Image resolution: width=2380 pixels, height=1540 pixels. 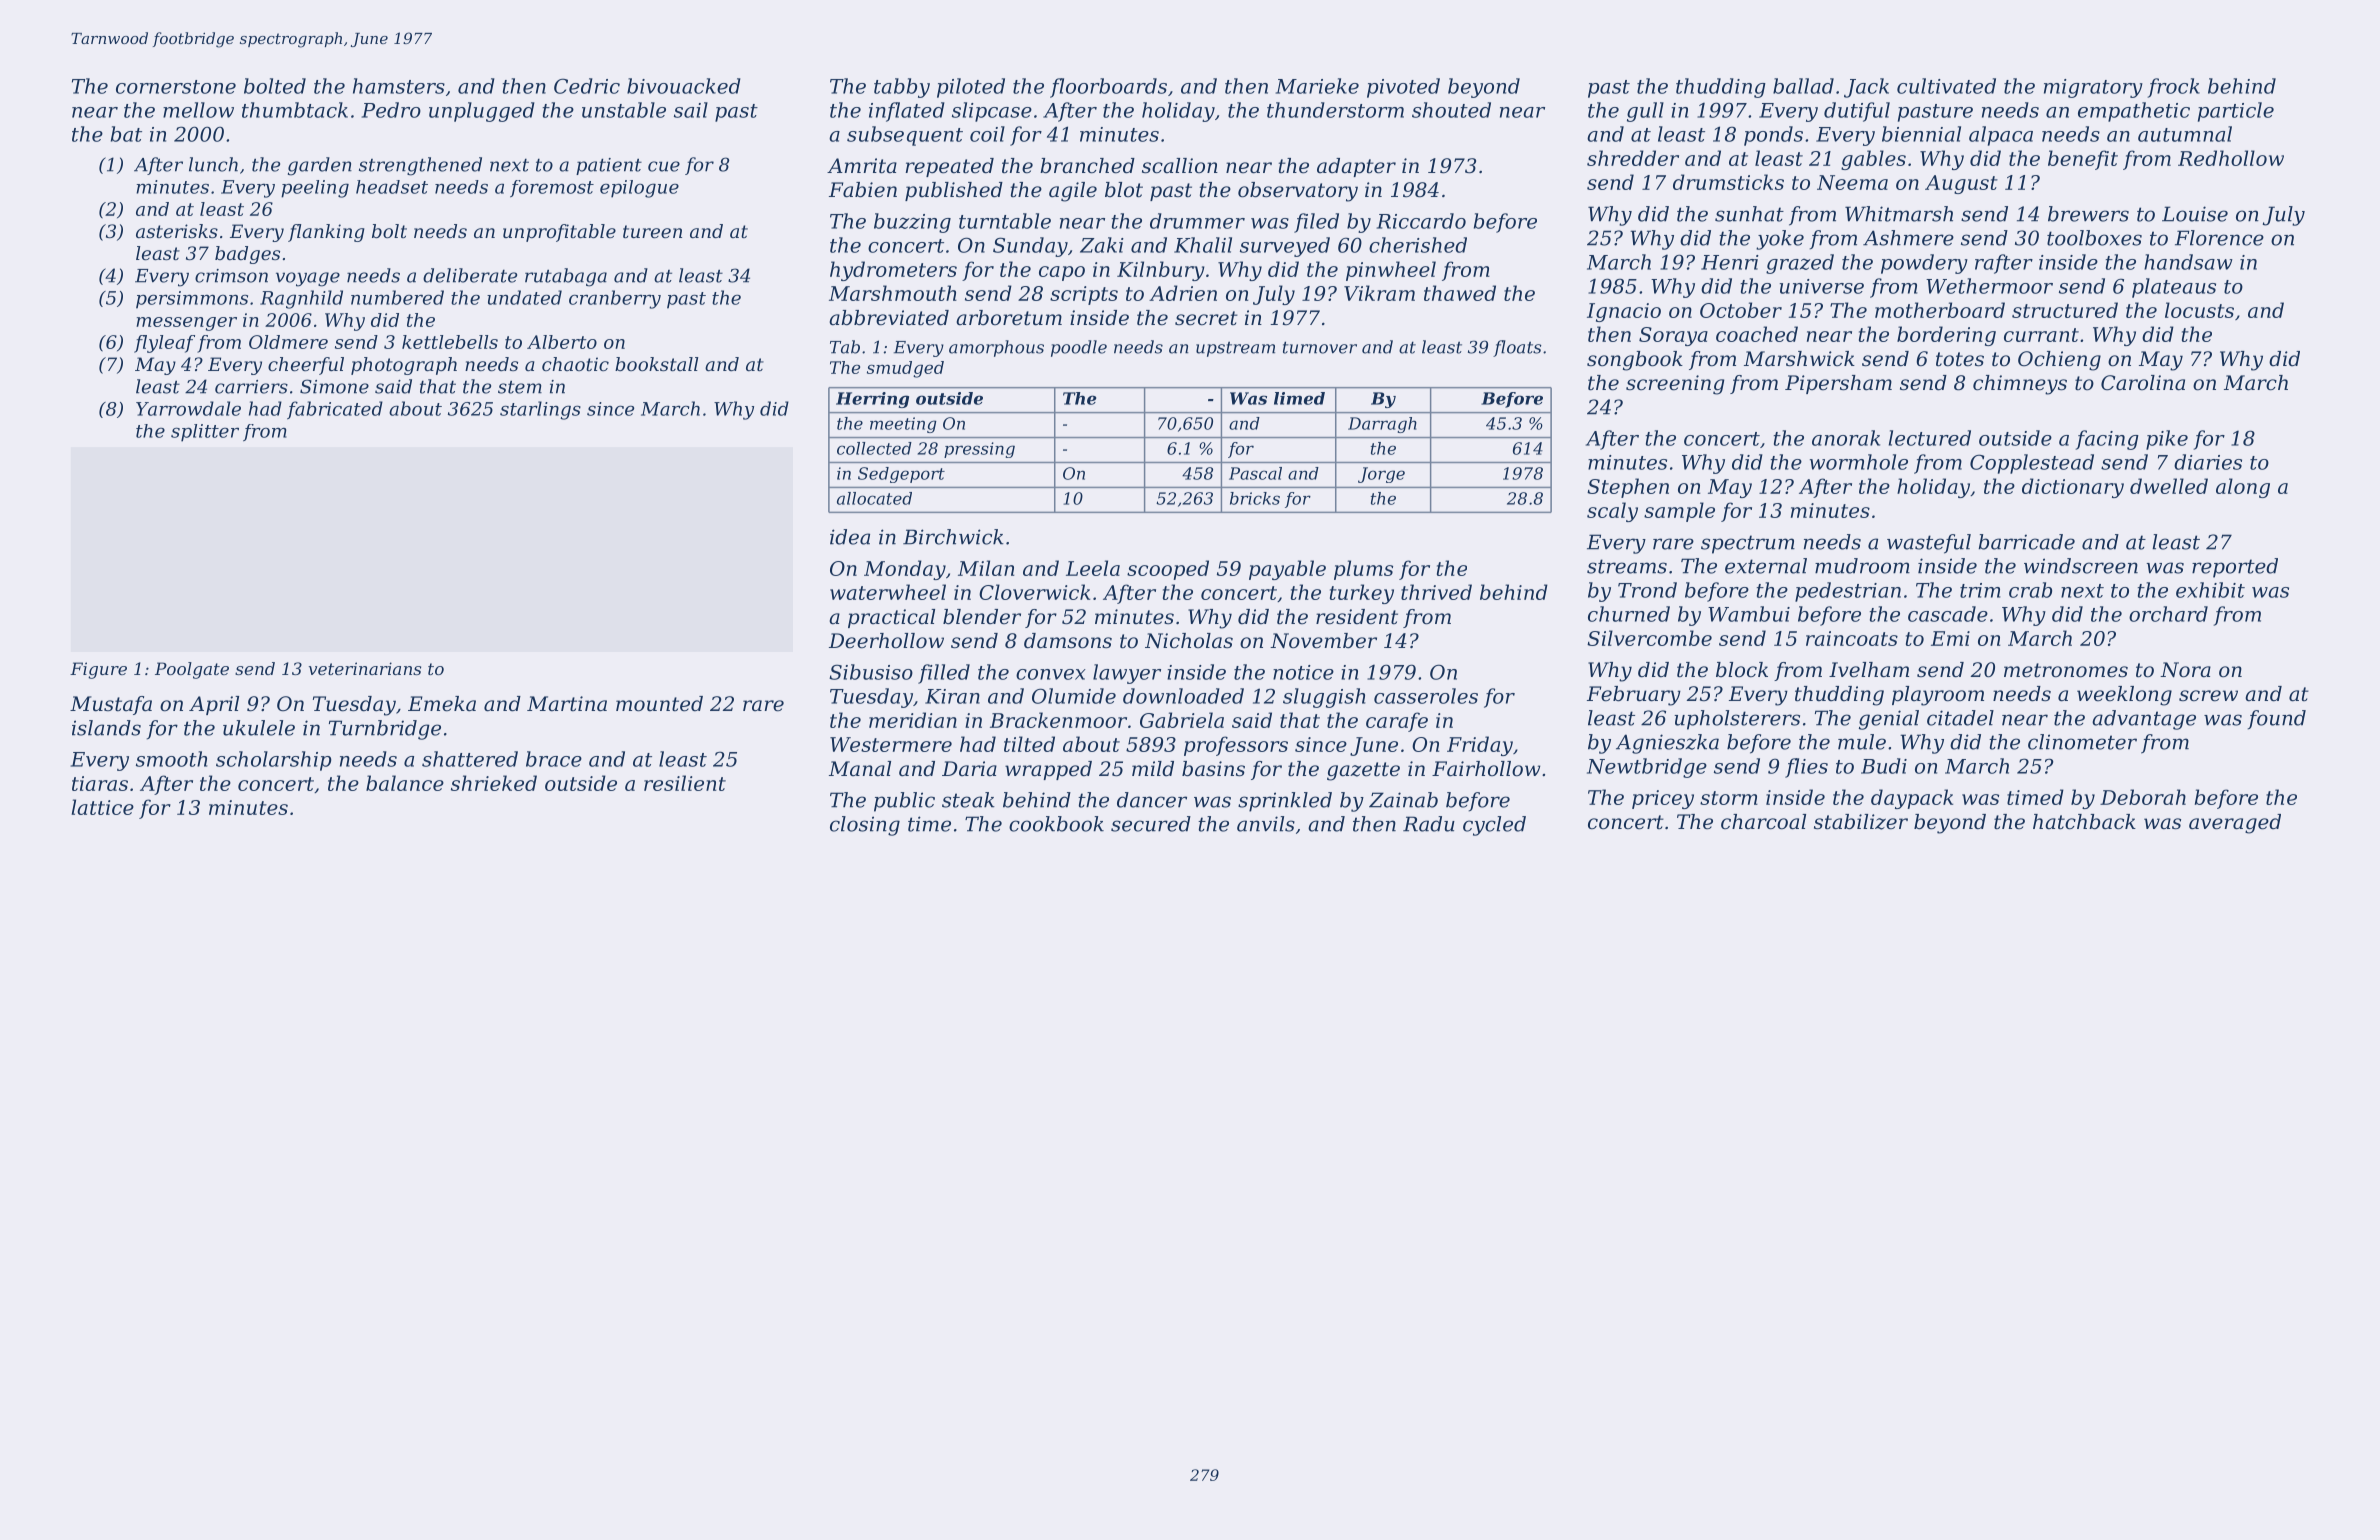 What do you see at coordinates (1421, 221) in the page?
I see `Riccardo` at bounding box center [1421, 221].
